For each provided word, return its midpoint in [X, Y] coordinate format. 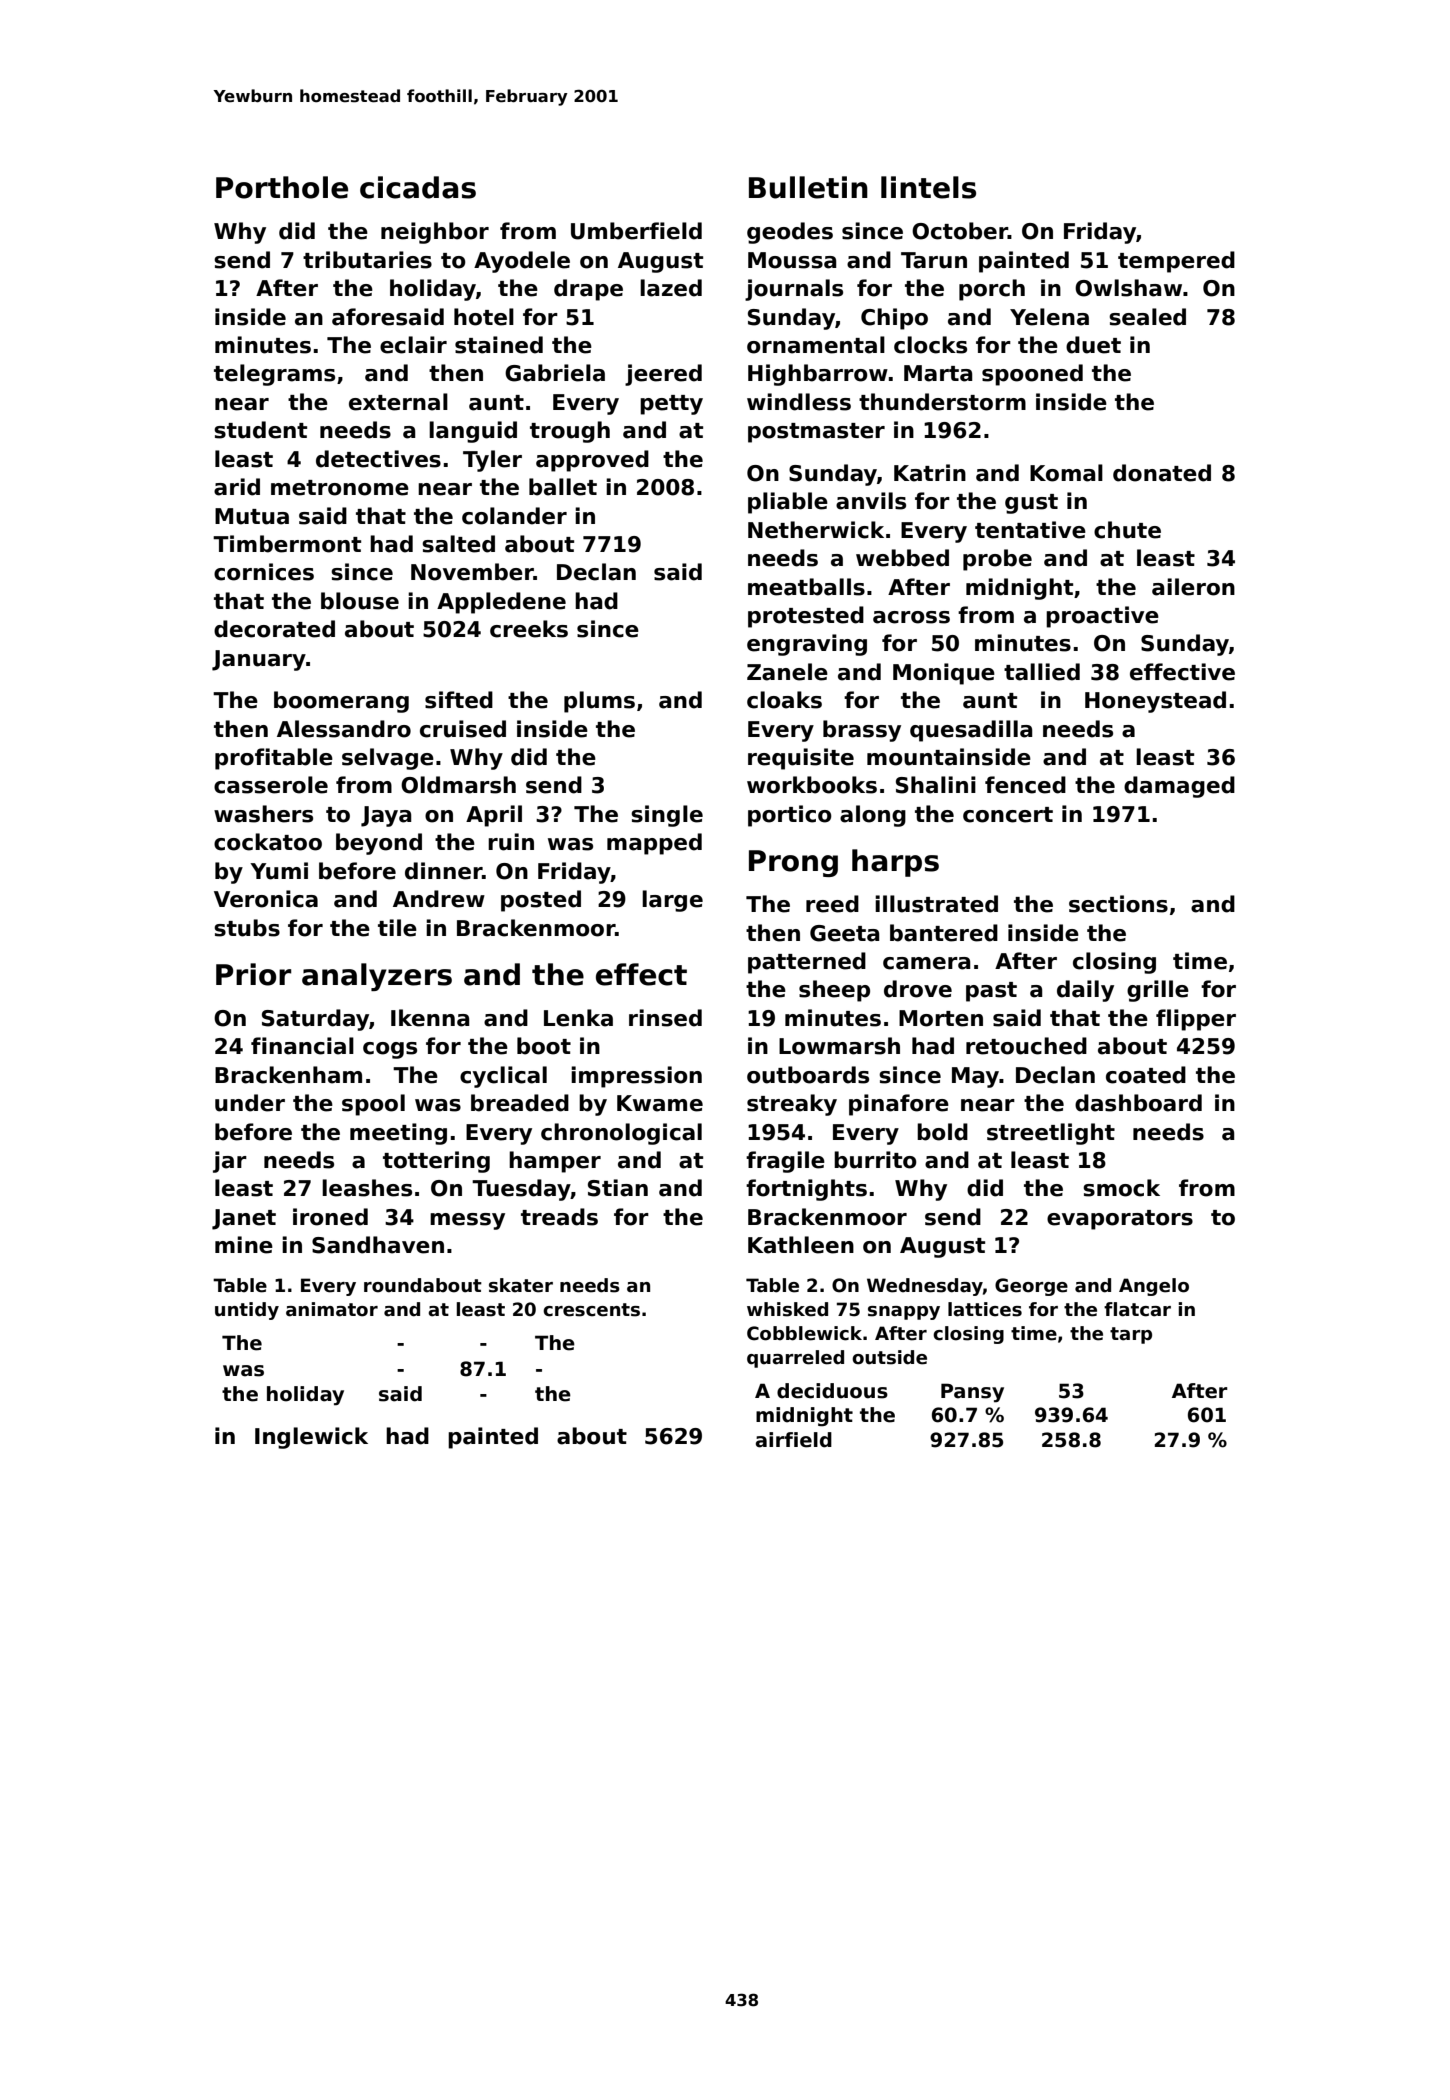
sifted [459, 700]
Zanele [787, 672]
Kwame [660, 1103]
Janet [244, 1219]
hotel [484, 317]
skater [521, 1285]
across [911, 617]
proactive [1102, 617]
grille [1158, 991]
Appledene [501, 603]
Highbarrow [818, 375]
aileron [1193, 587]
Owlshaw [1128, 288]
